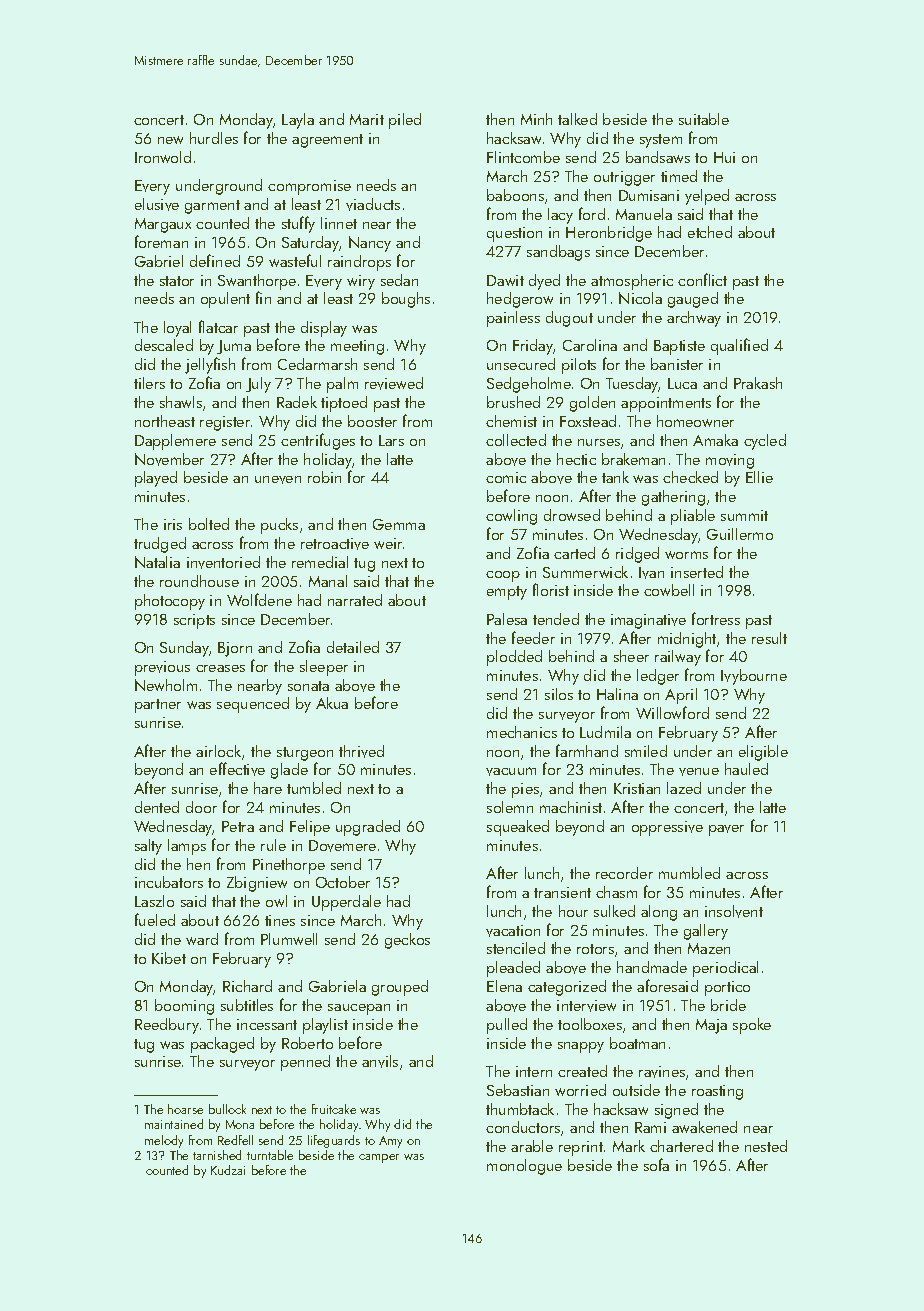 This screenshot has width=924, height=1311. I want to click on Mona, so click(240, 1124).
